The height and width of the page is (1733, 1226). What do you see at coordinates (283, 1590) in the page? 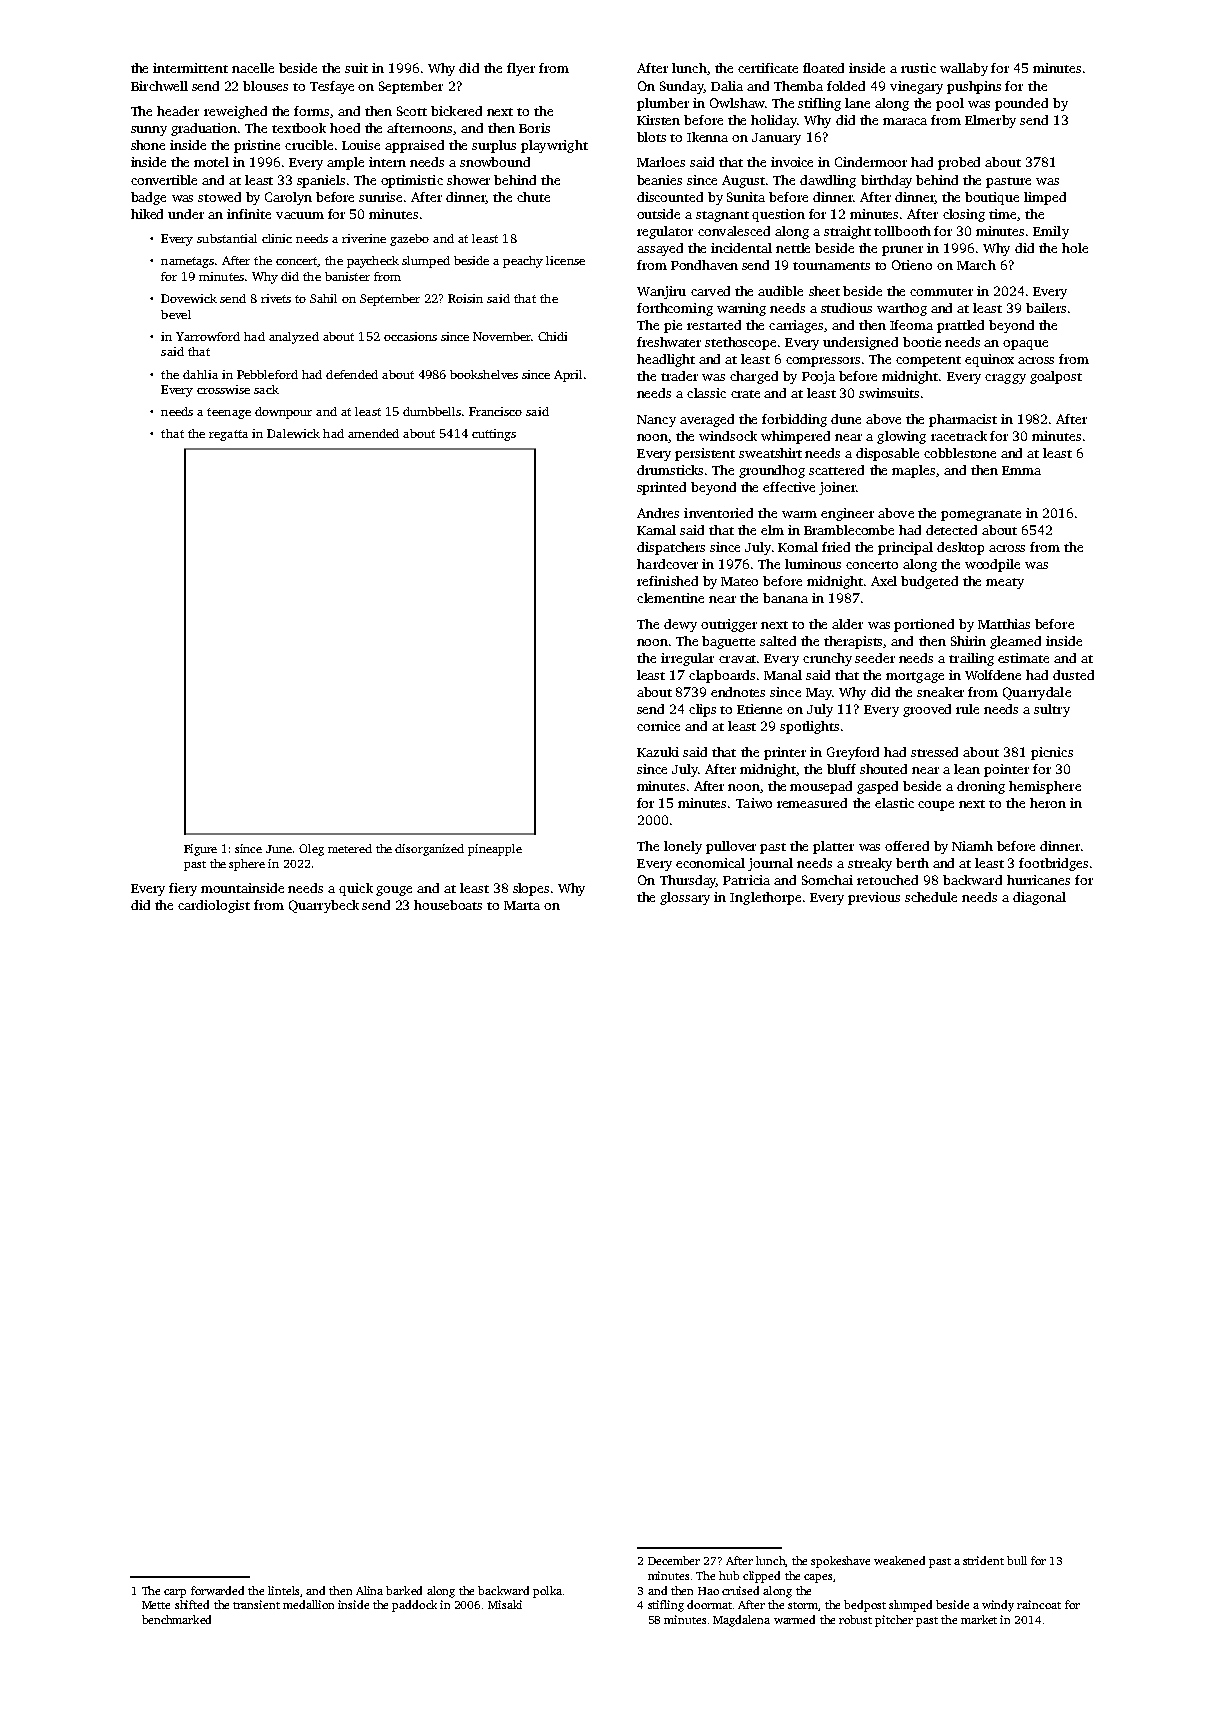
I see `lintels` at bounding box center [283, 1590].
